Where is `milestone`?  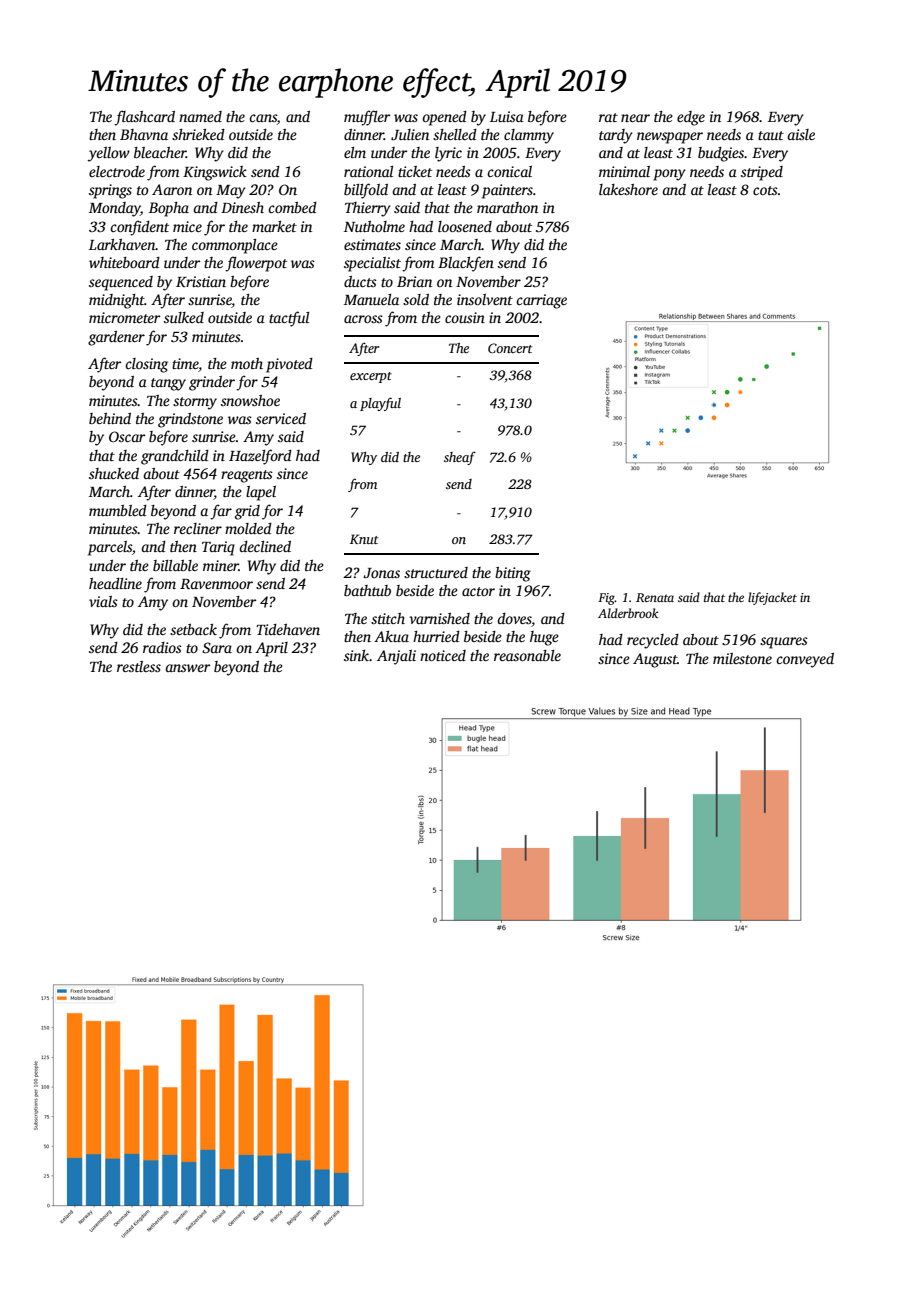 milestone is located at coordinates (742, 658).
